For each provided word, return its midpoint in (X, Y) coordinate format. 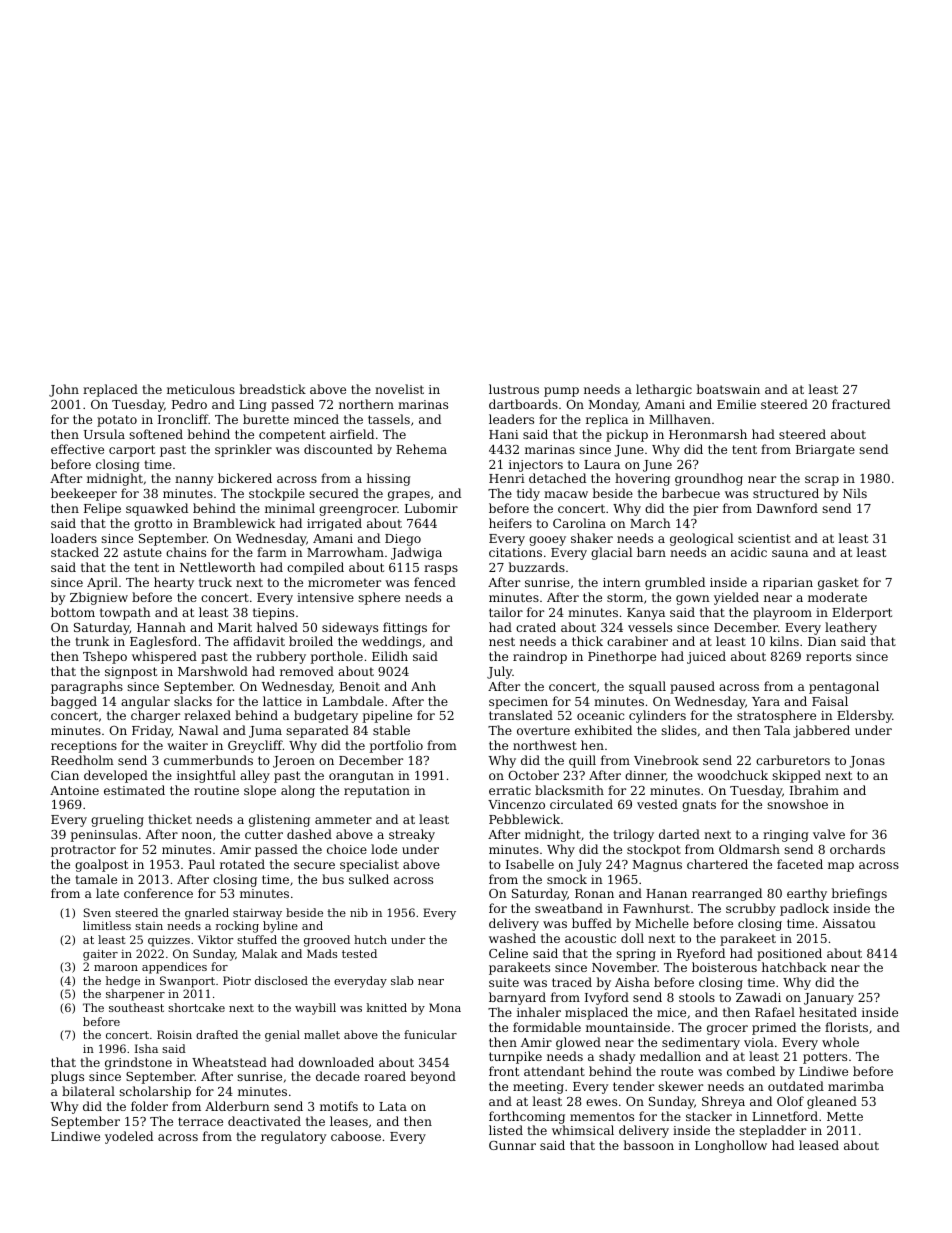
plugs (67, 1077)
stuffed (257, 939)
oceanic (600, 715)
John (64, 390)
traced (572, 982)
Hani (504, 434)
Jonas (867, 762)
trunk (92, 641)
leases (349, 1121)
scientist (764, 538)
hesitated (828, 1012)
